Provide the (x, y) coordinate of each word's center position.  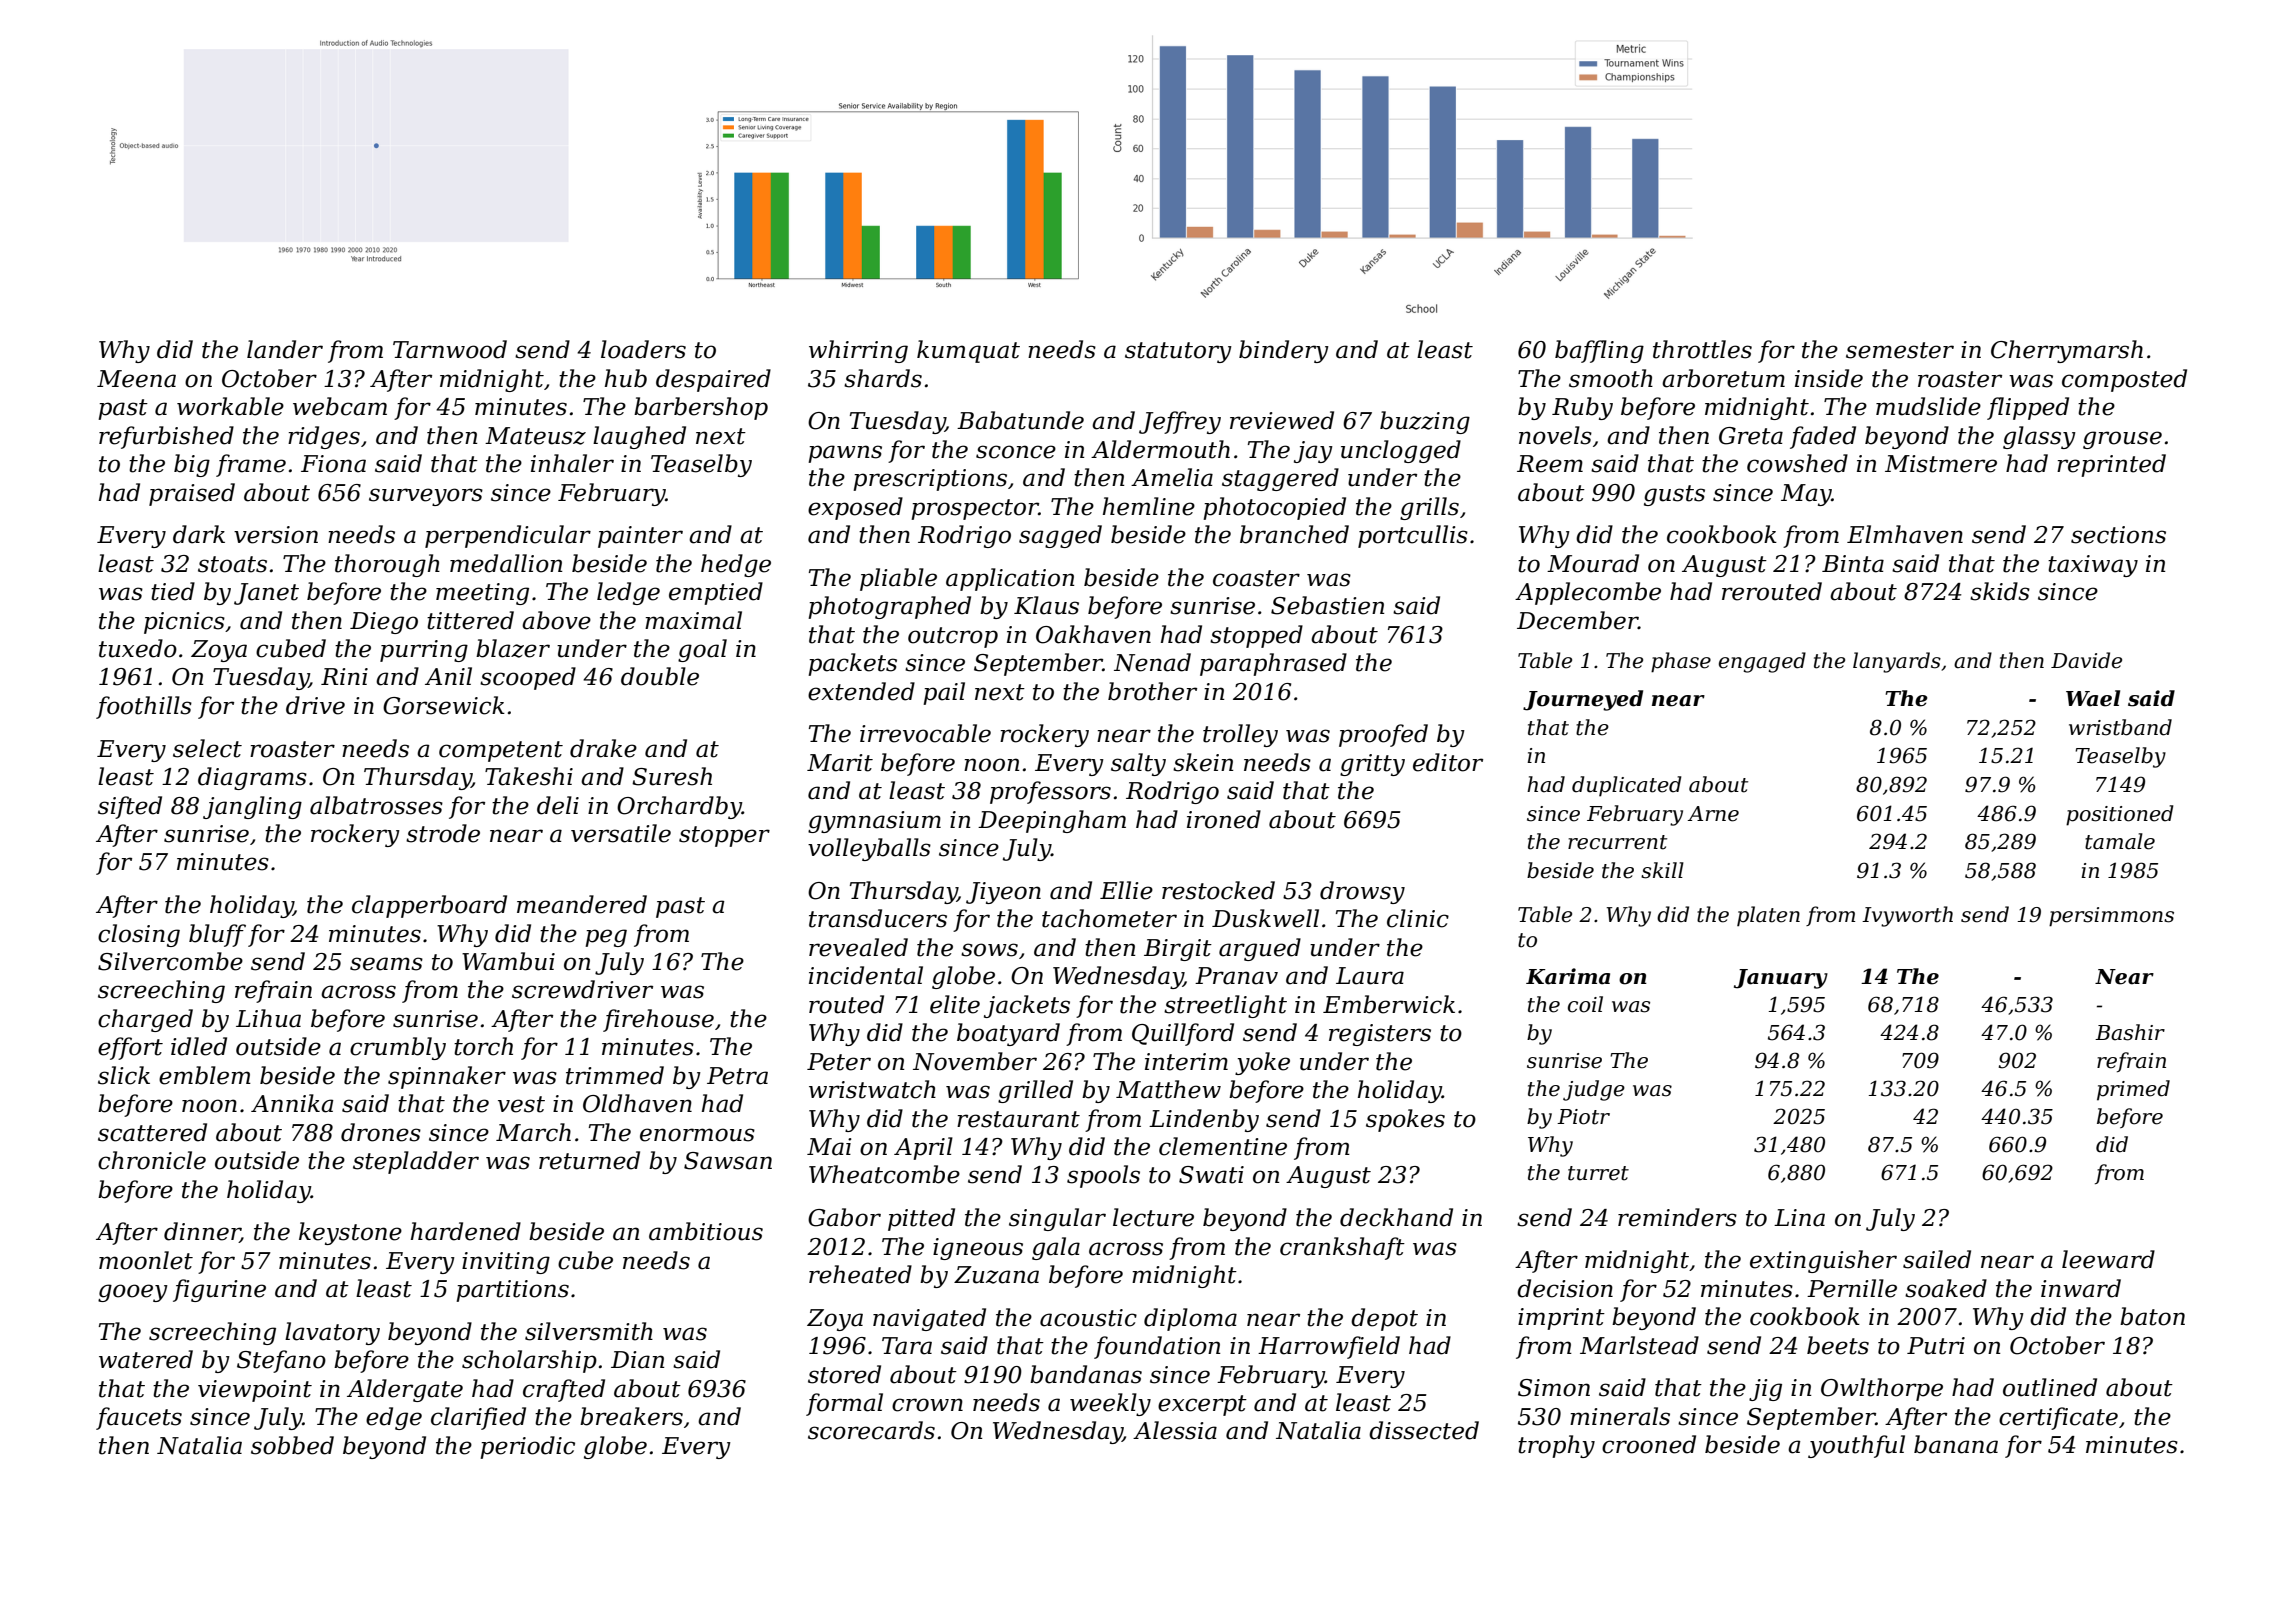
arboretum (1723, 378)
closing (139, 935)
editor (1448, 762)
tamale (2120, 841)
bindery (1284, 351)
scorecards (871, 1430)
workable (230, 406)
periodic (527, 1447)
